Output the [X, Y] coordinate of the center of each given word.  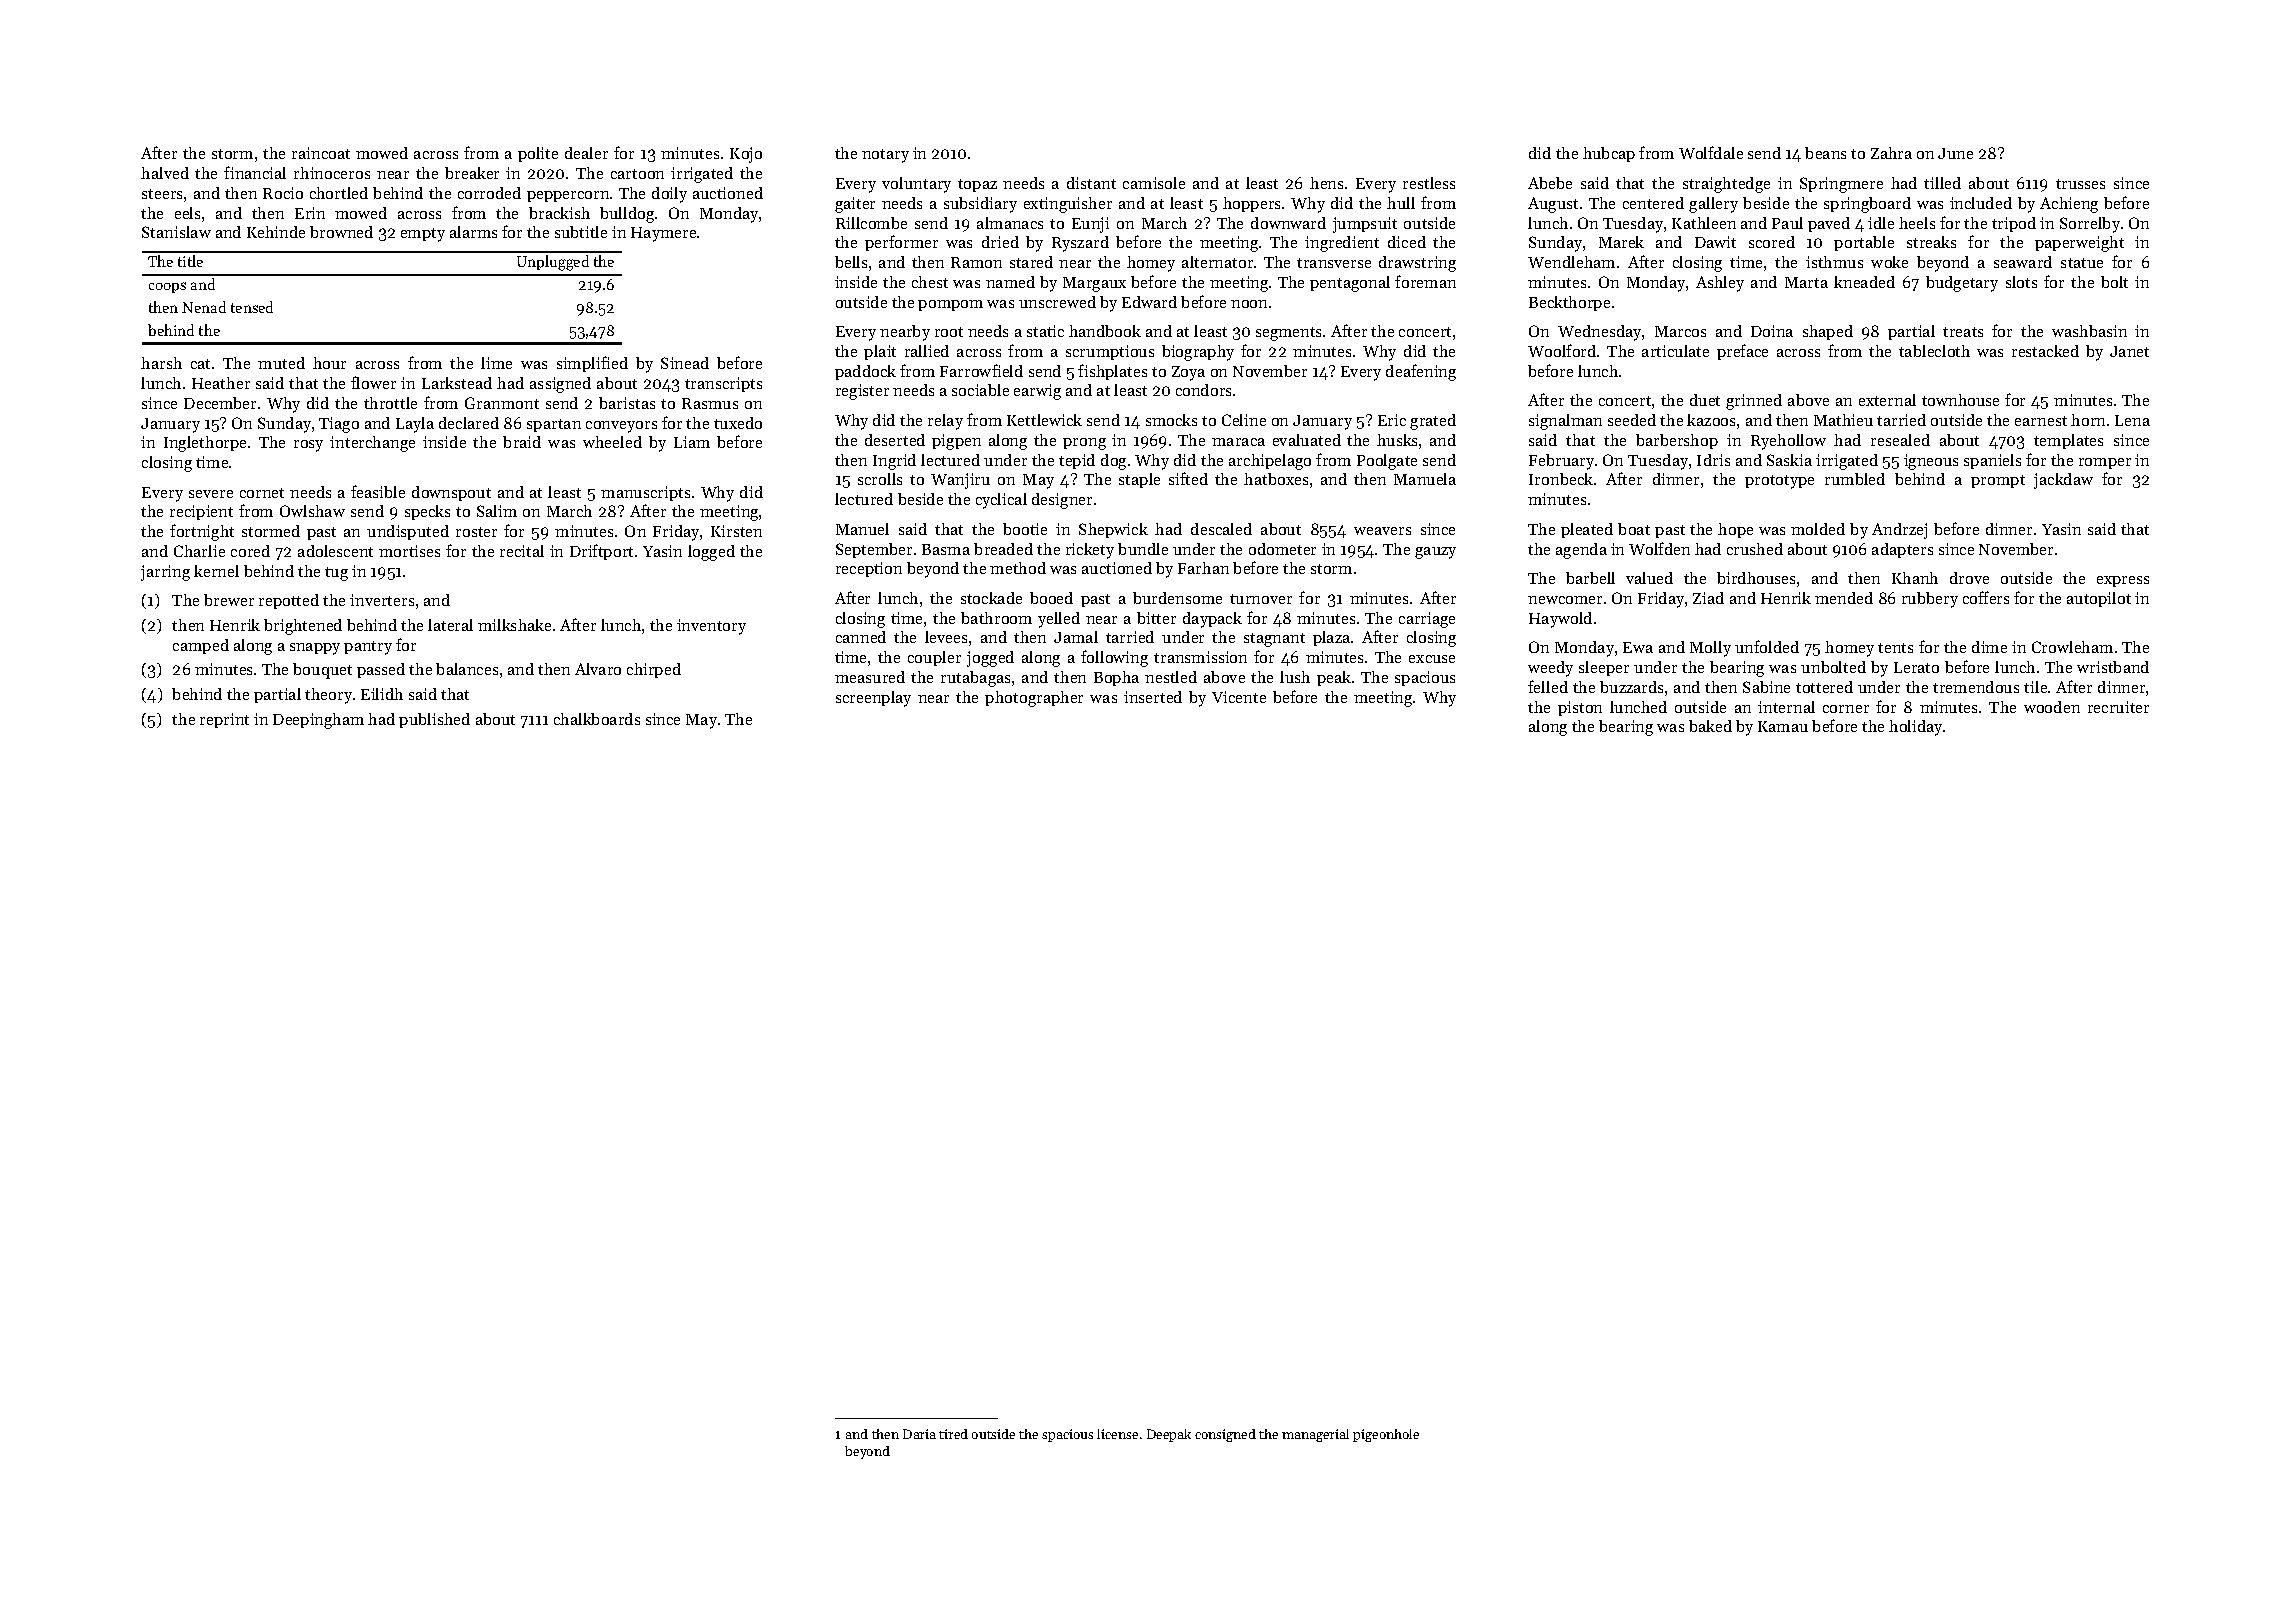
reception [869, 569]
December [220, 403]
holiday [1916, 728]
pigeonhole [1386, 1435]
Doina [1772, 331]
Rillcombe [871, 223]
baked [1710, 726]
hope [1735, 530]
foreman [1425, 281]
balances [467, 669]
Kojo [746, 155]
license [1117, 1434]
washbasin [2089, 331]
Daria [919, 1434]
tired [953, 1434]
